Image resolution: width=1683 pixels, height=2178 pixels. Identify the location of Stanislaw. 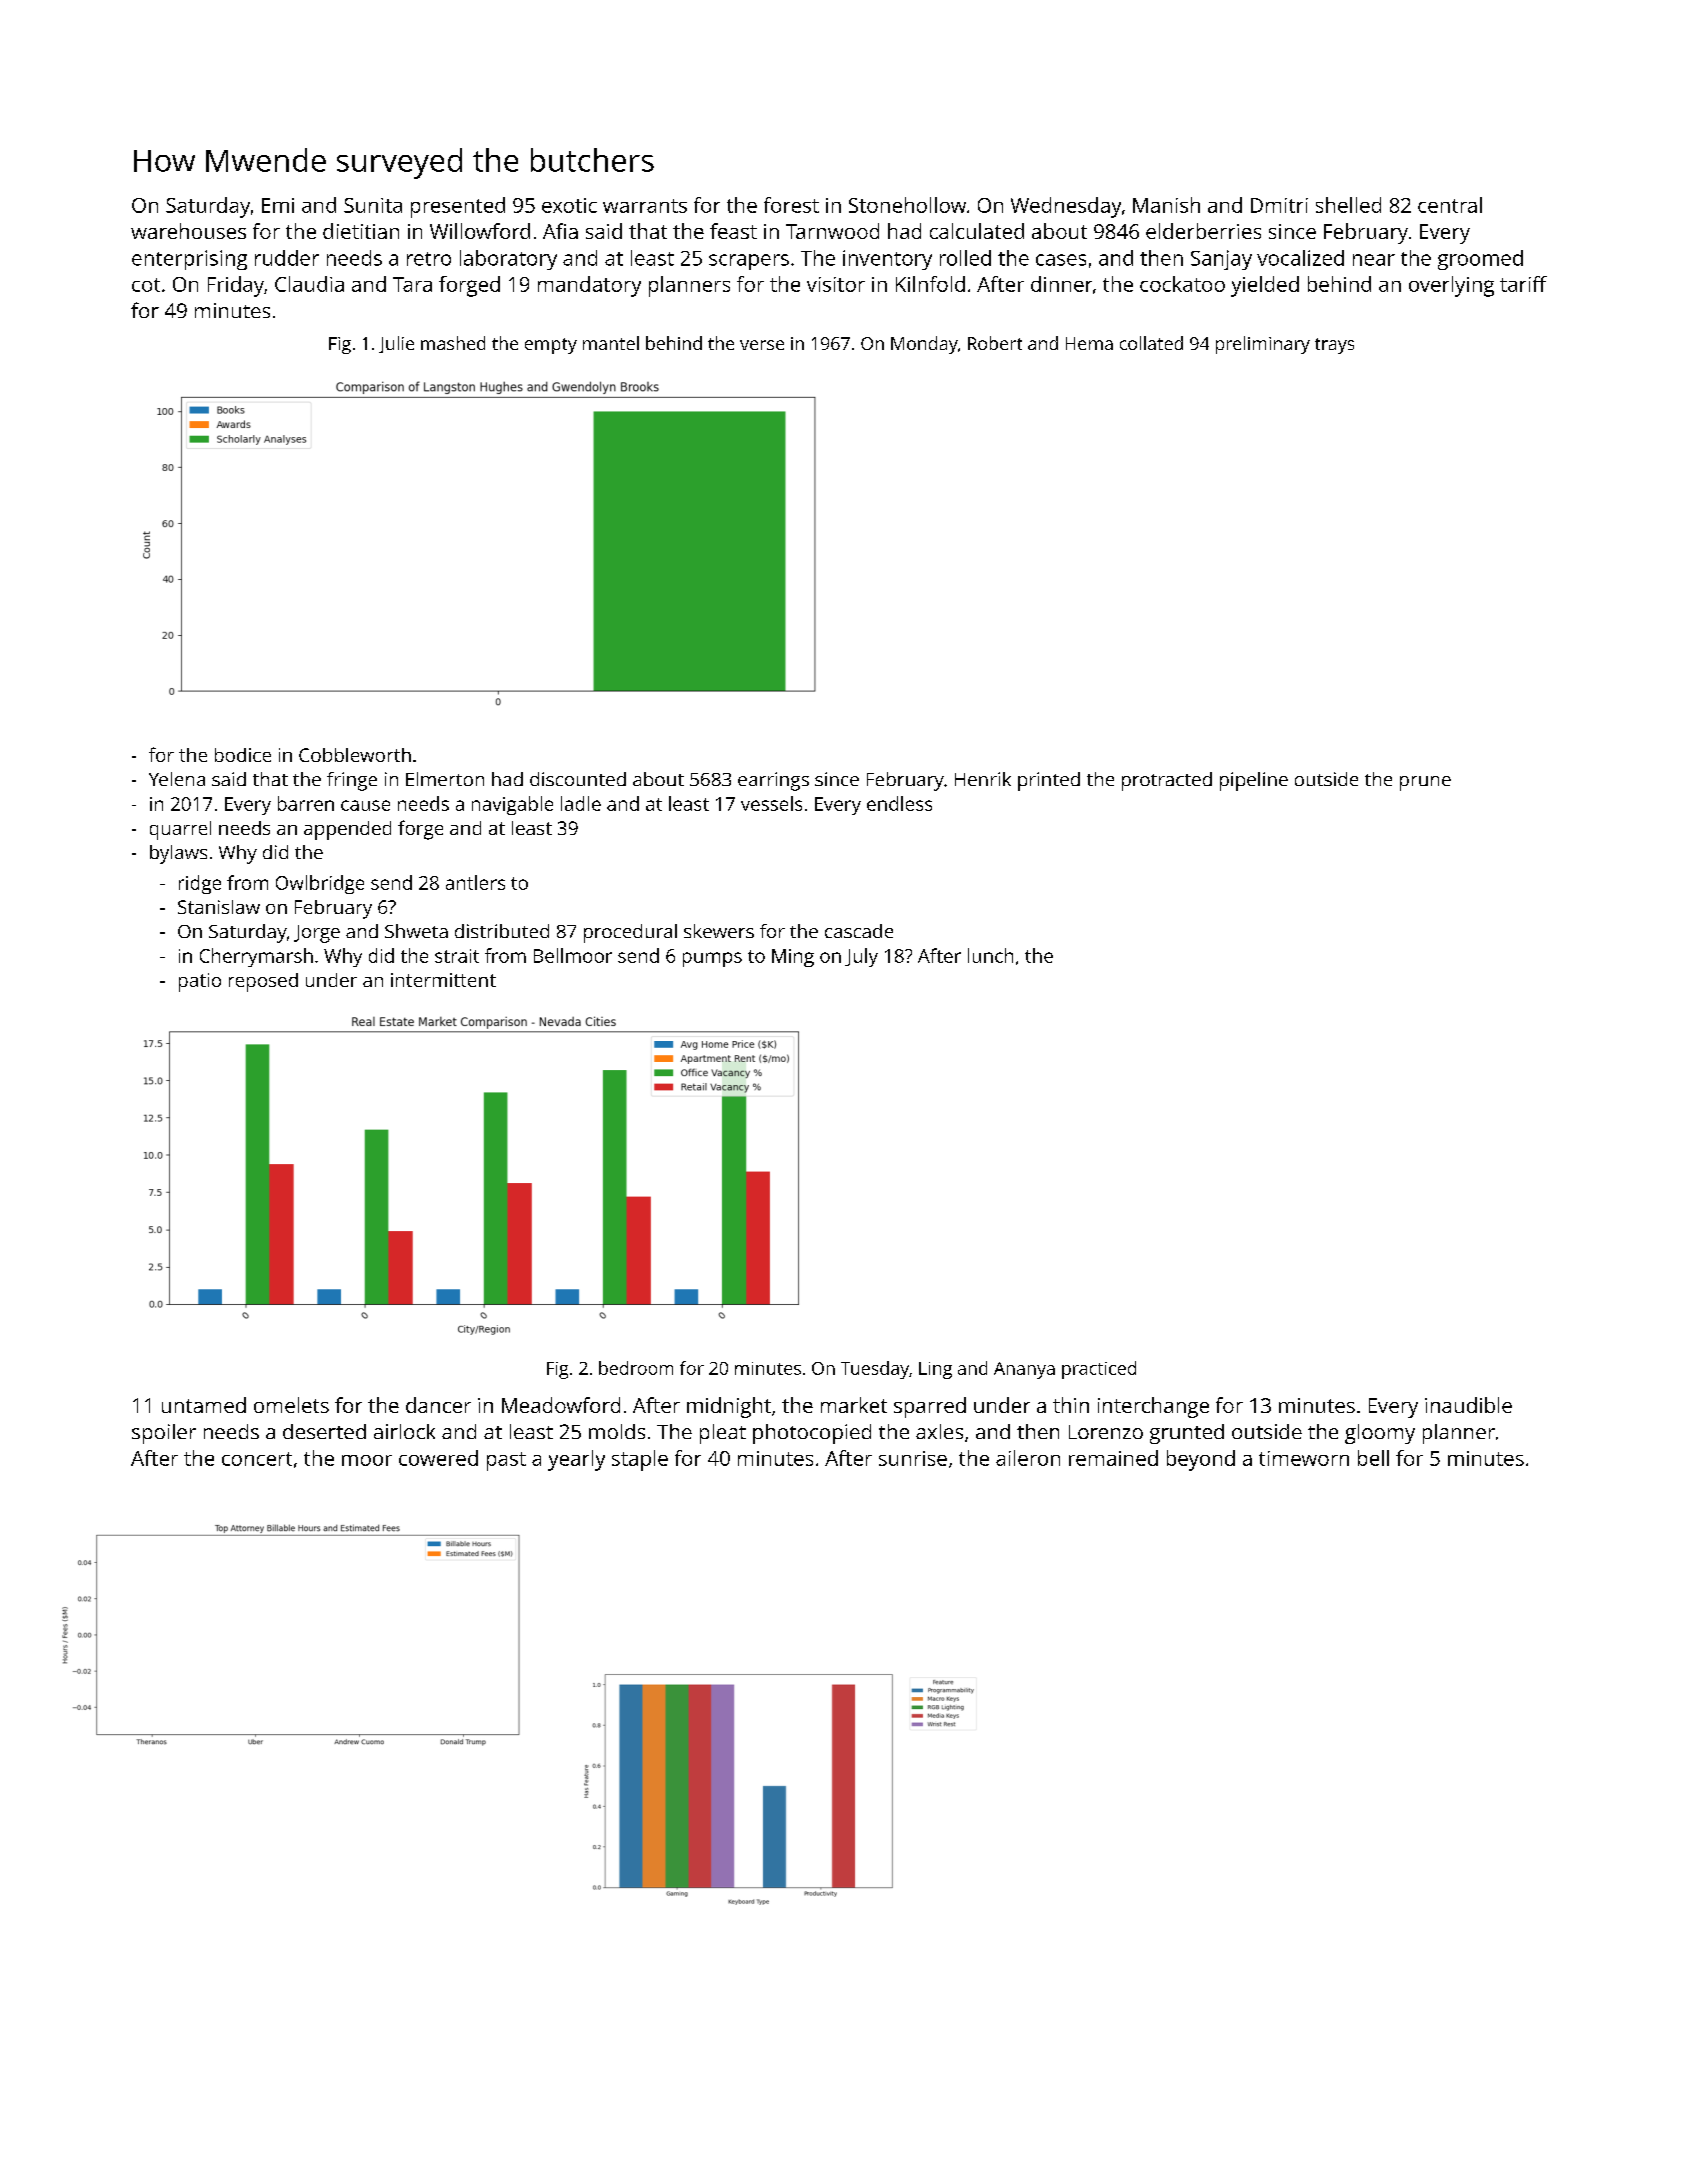
(219, 907).
